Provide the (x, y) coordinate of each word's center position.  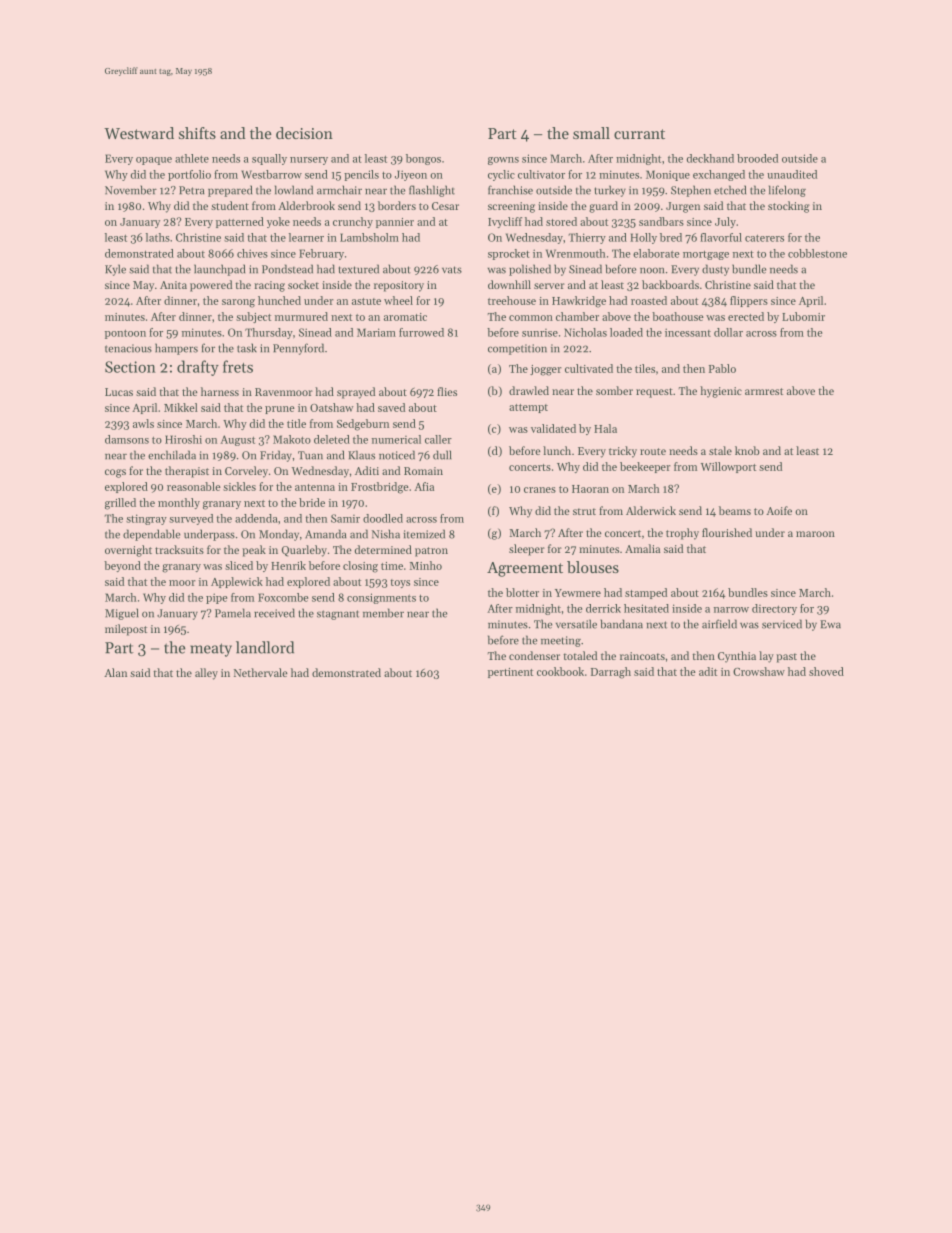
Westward (139, 133)
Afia (424, 486)
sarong (238, 303)
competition (517, 349)
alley (206, 674)
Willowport (728, 467)
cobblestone (817, 253)
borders (397, 205)
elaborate (656, 253)
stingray (146, 519)
